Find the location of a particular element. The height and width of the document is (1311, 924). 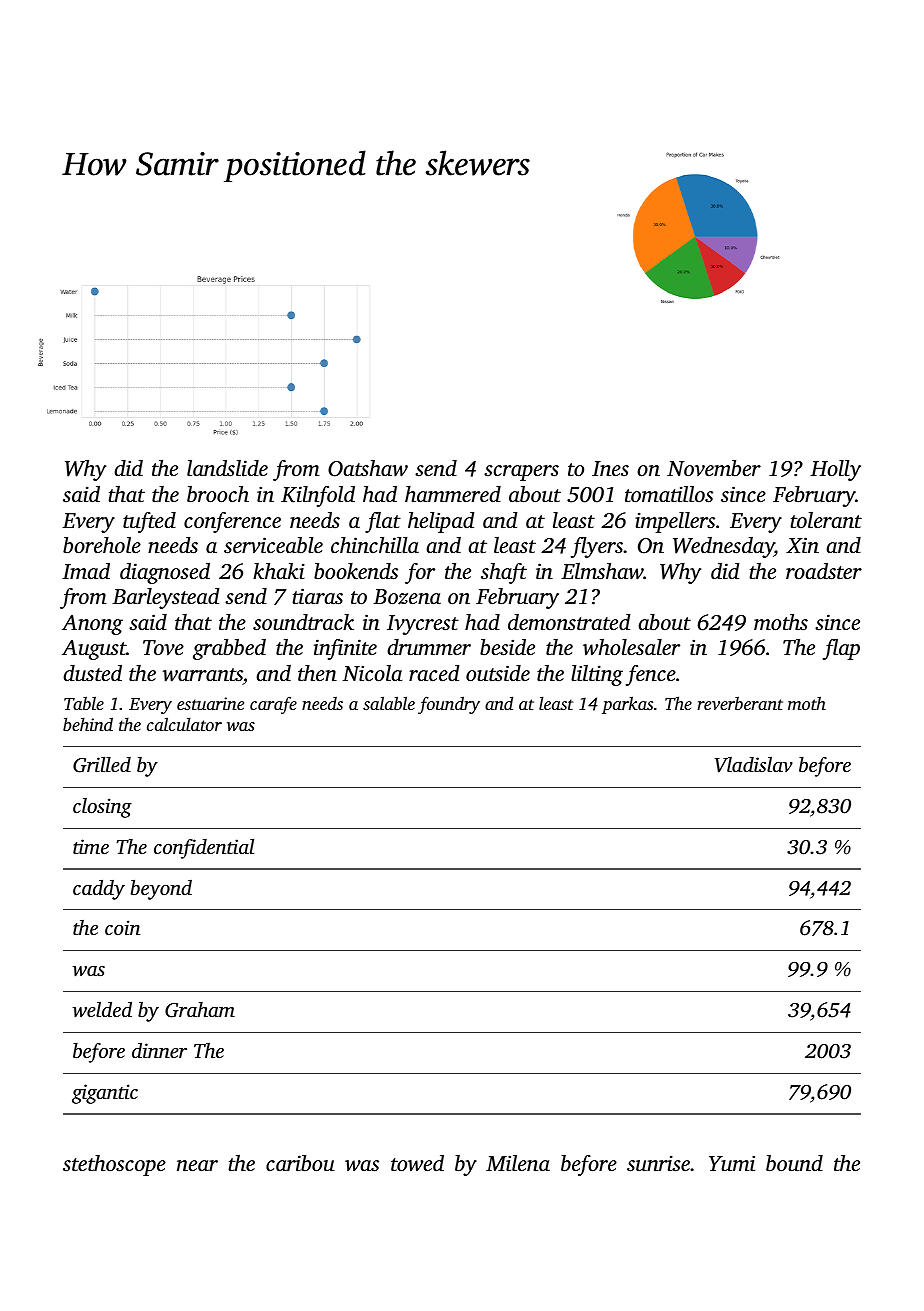

welded is located at coordinates (102, 1010).
